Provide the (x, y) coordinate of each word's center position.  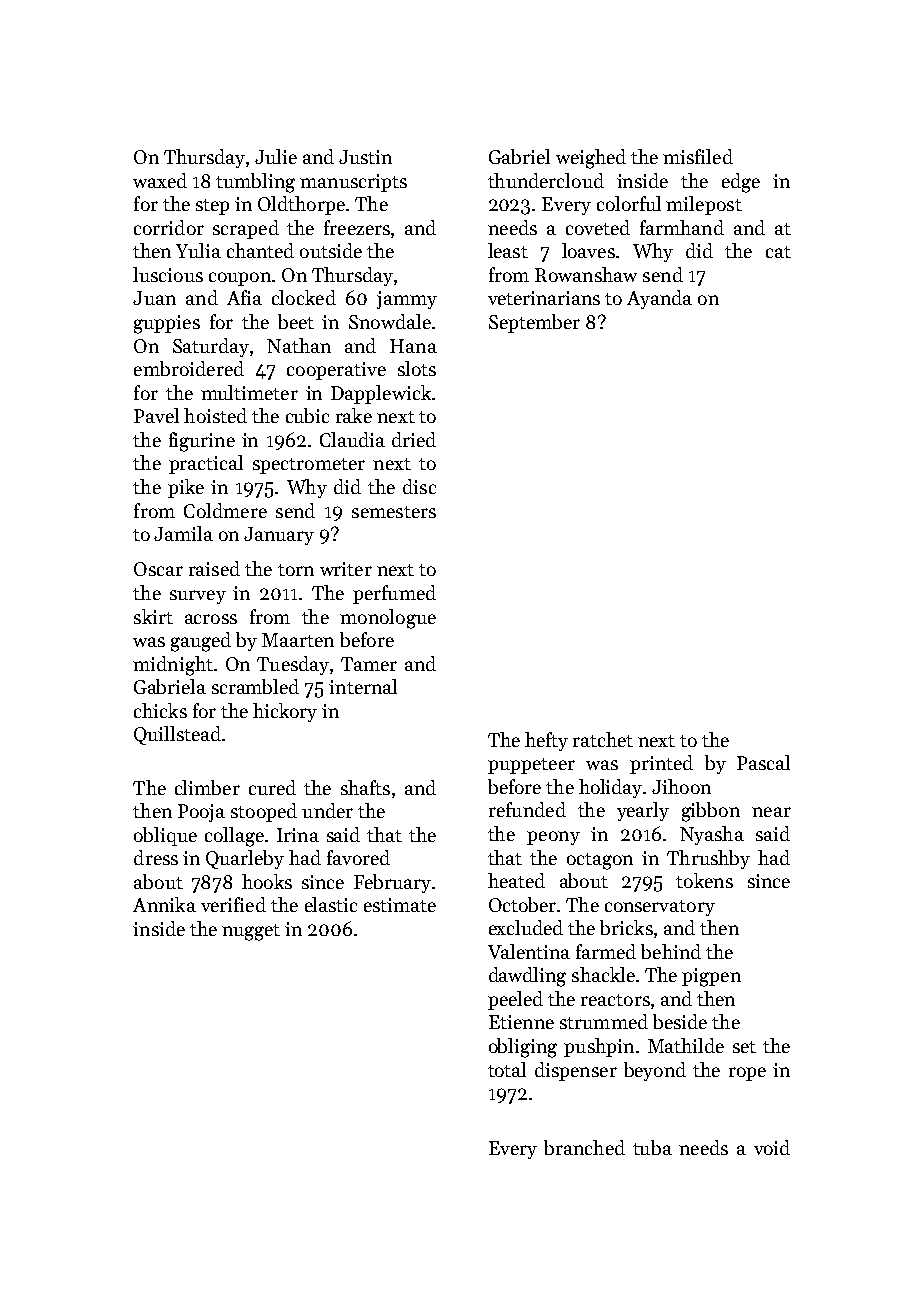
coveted (598, 227)
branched (584, 1147)
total (507, 1069)
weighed (591, 159)
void (772, 1147)
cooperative (336, 371)
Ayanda (659, 299)
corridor (169, 227)
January (279, 536)
